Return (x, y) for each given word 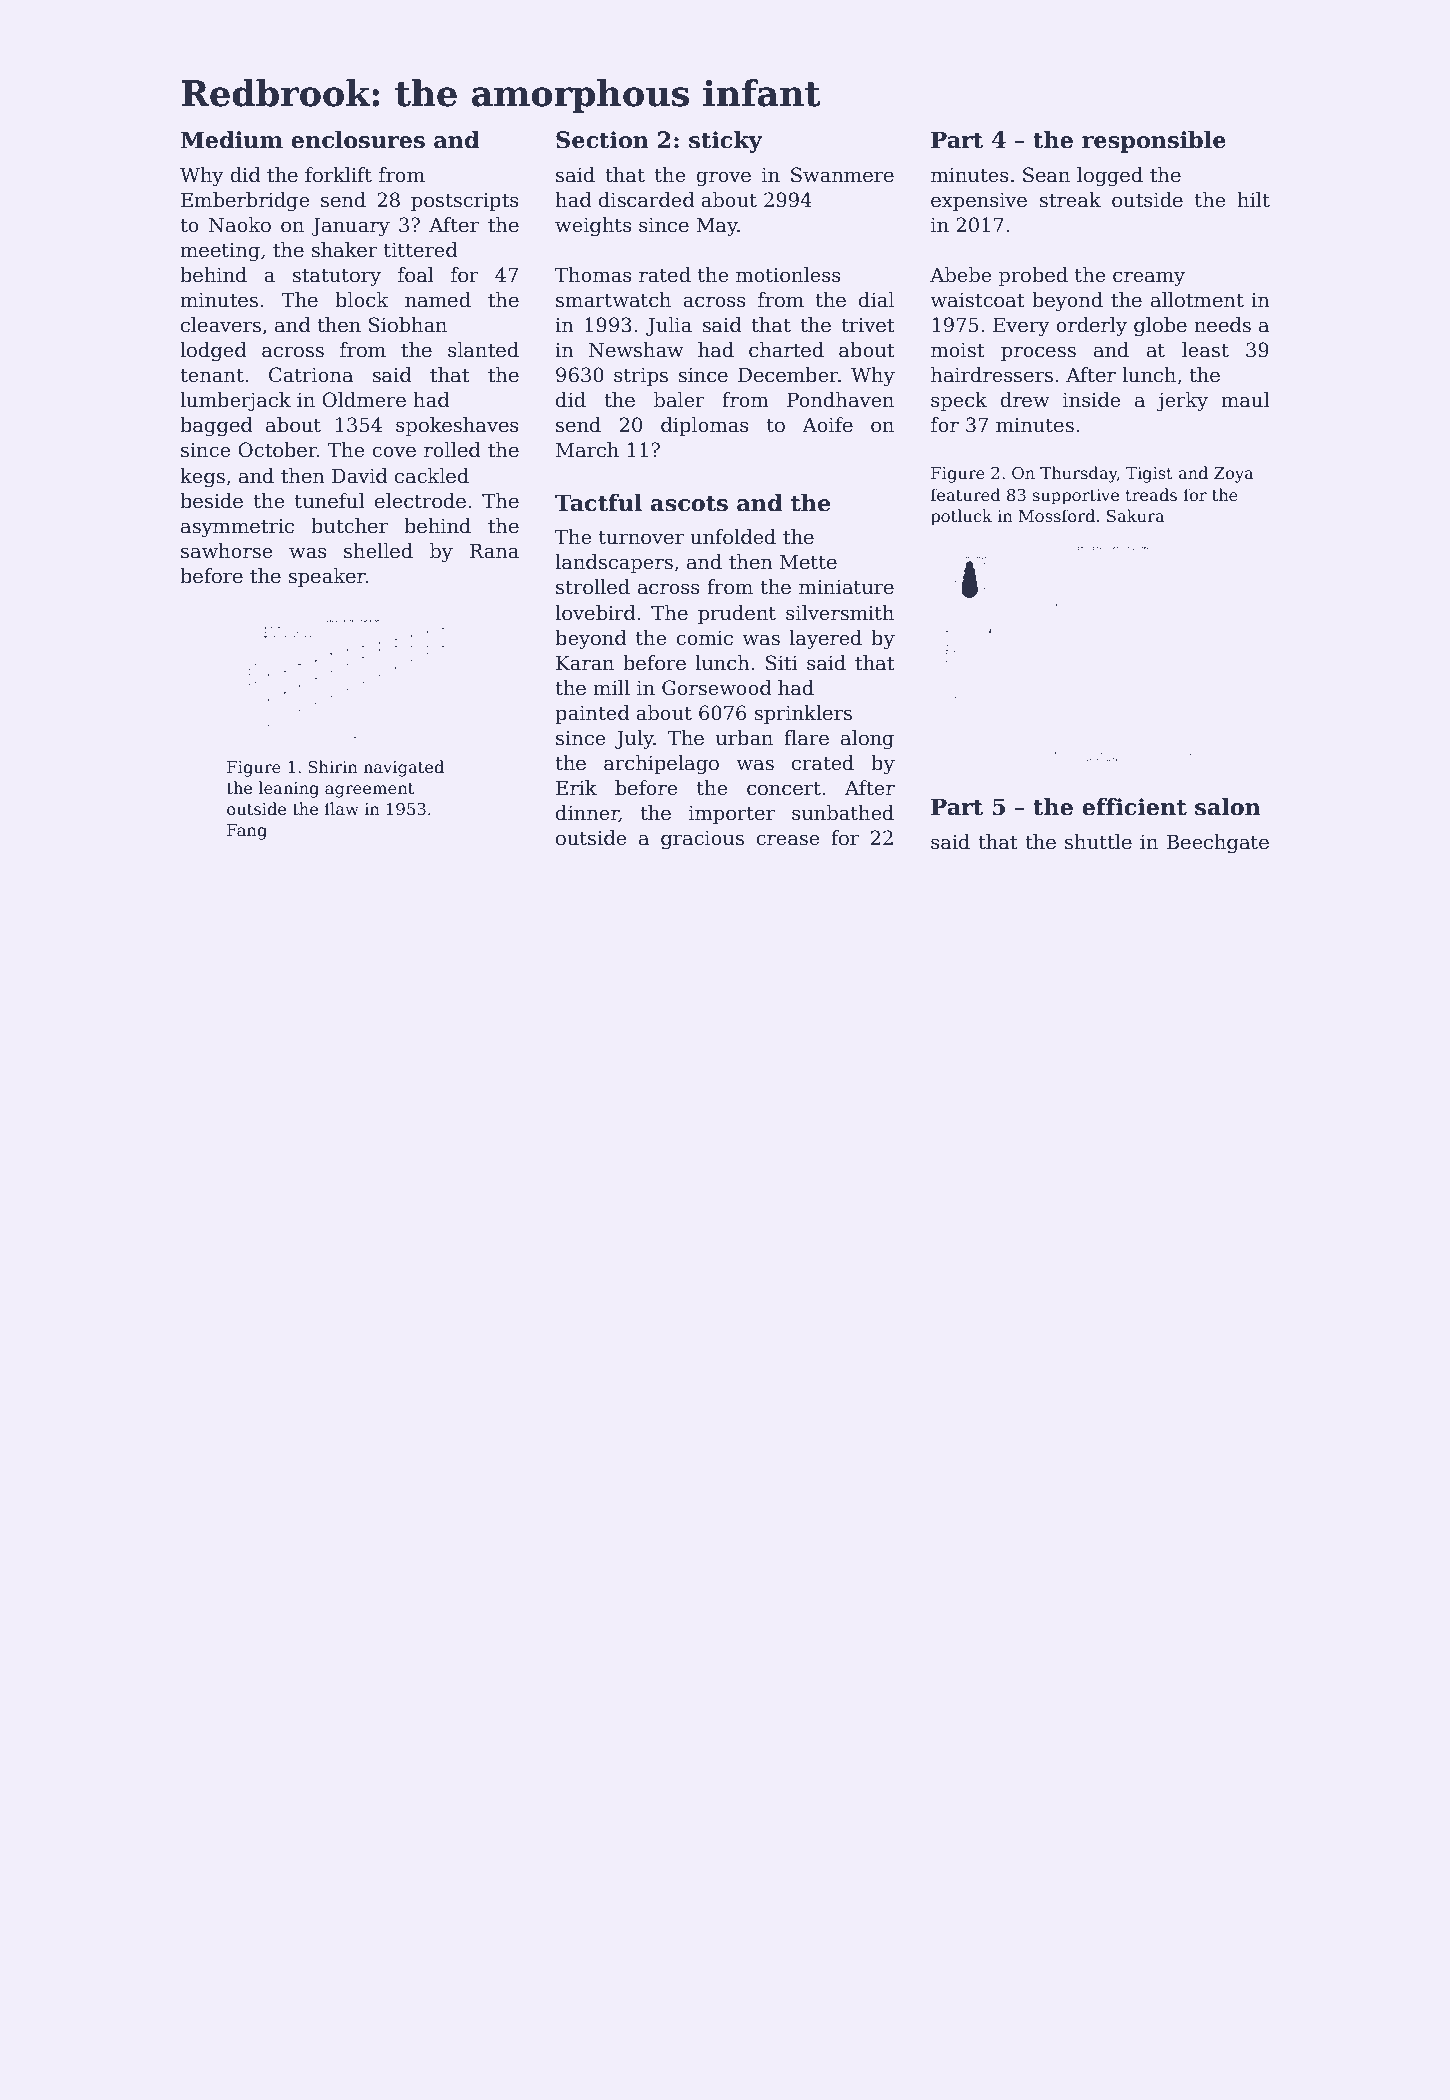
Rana (494, 551)
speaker (327, 577)
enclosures (358, 140)
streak (1070, 200)
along (867, 740)
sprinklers (803, 714)
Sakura (1136, 516)
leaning (289, 789)
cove (394, 452)
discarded (647, 200)
